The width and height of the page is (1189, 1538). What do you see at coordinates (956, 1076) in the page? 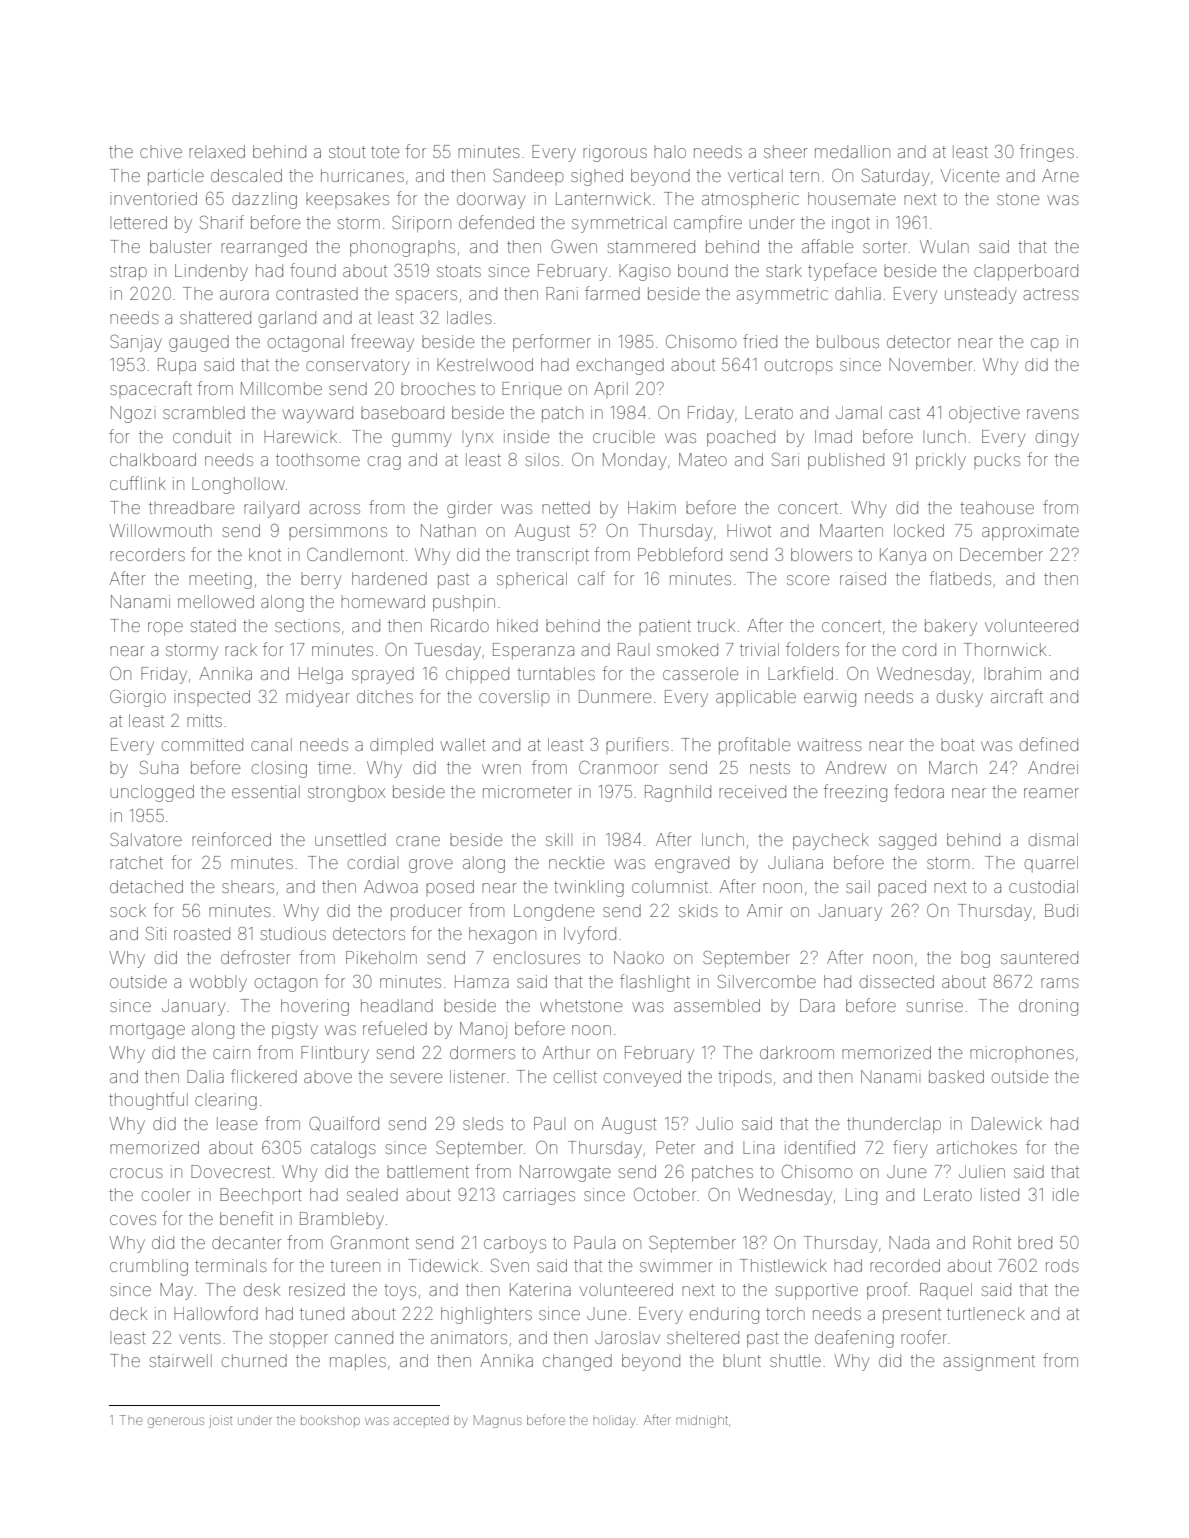
I see `basked` at bounding box center [956, 1076].
